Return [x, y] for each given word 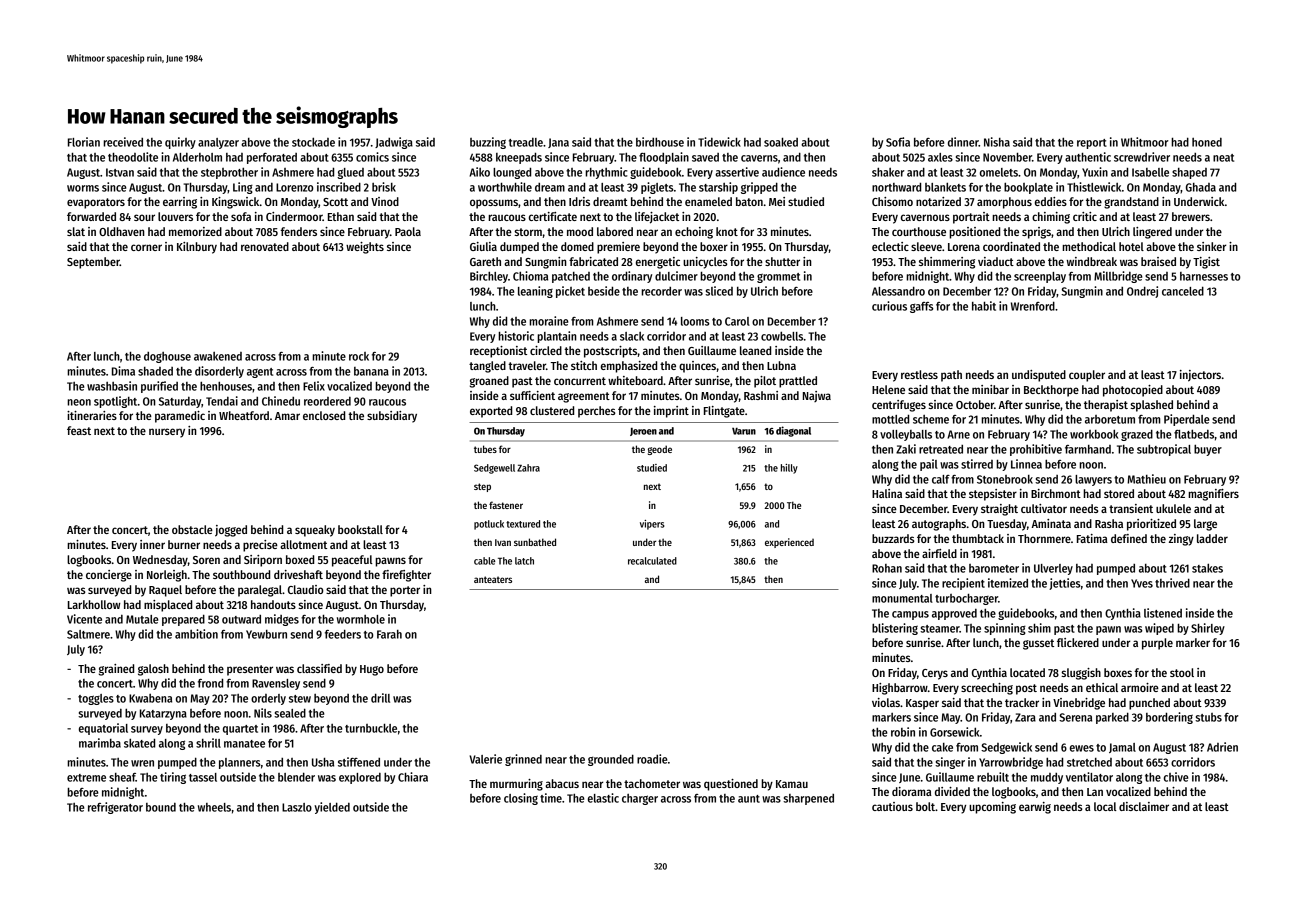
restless [919, 374]
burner [184, 544]
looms [695, 321]
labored [615, 231]
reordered [327, 401]
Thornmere [1044, 538]
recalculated [652, 561]
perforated [272, 158]
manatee [244, 744]
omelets [999, 172]
